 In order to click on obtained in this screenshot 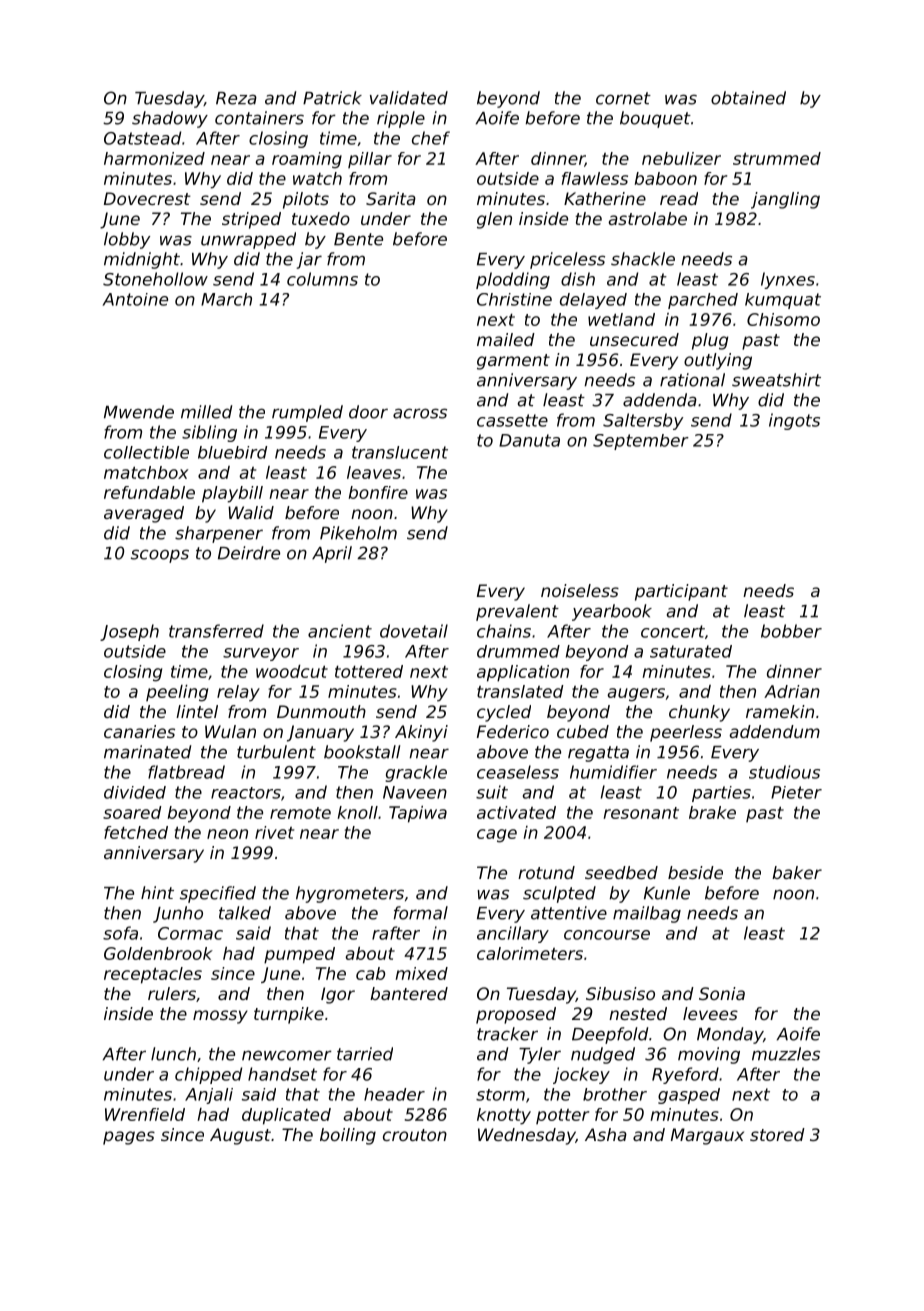, I will do `click(748, 98)`.
